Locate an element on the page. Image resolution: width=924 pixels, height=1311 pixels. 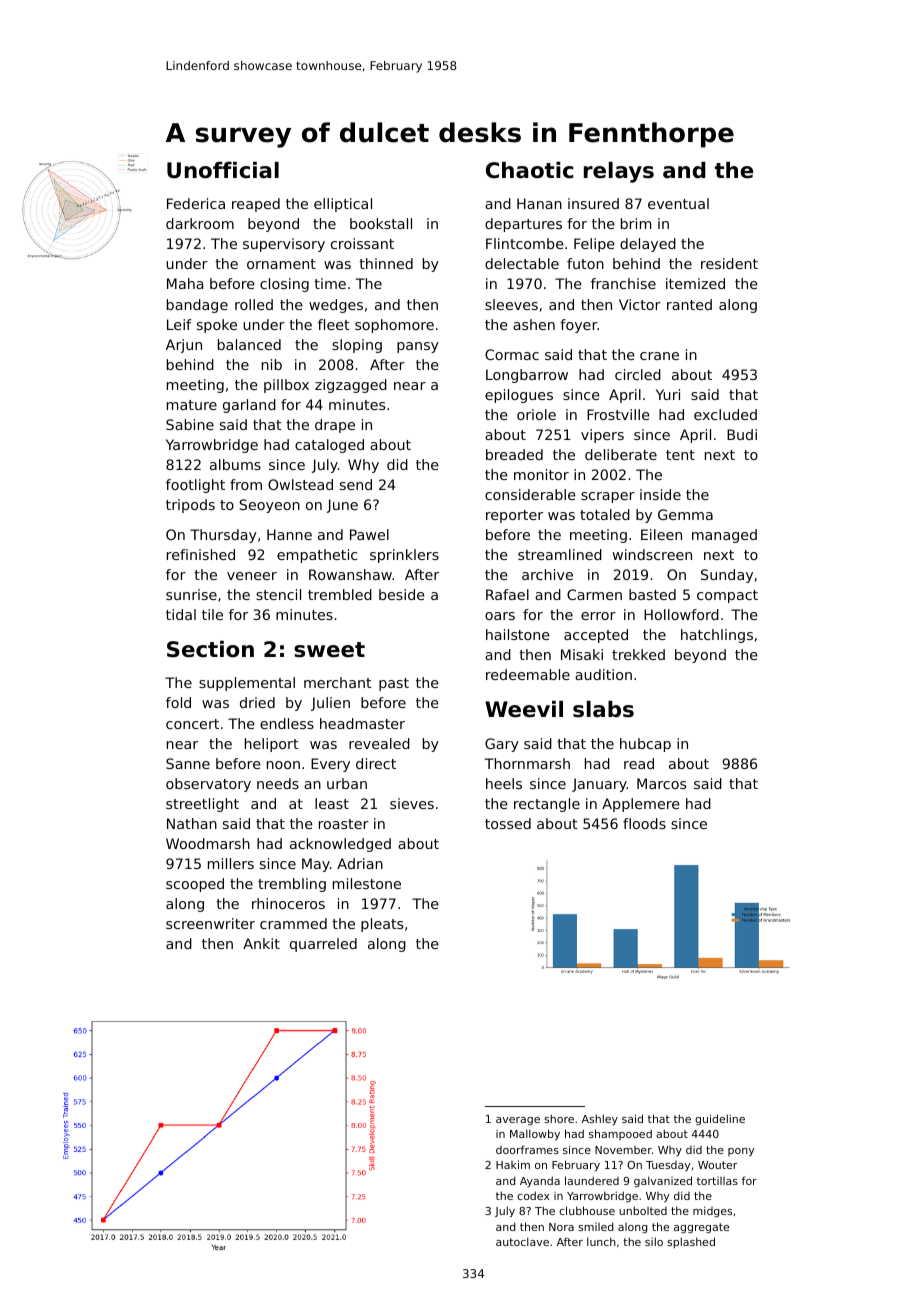
delectable is located at coordinates (522, 263).
